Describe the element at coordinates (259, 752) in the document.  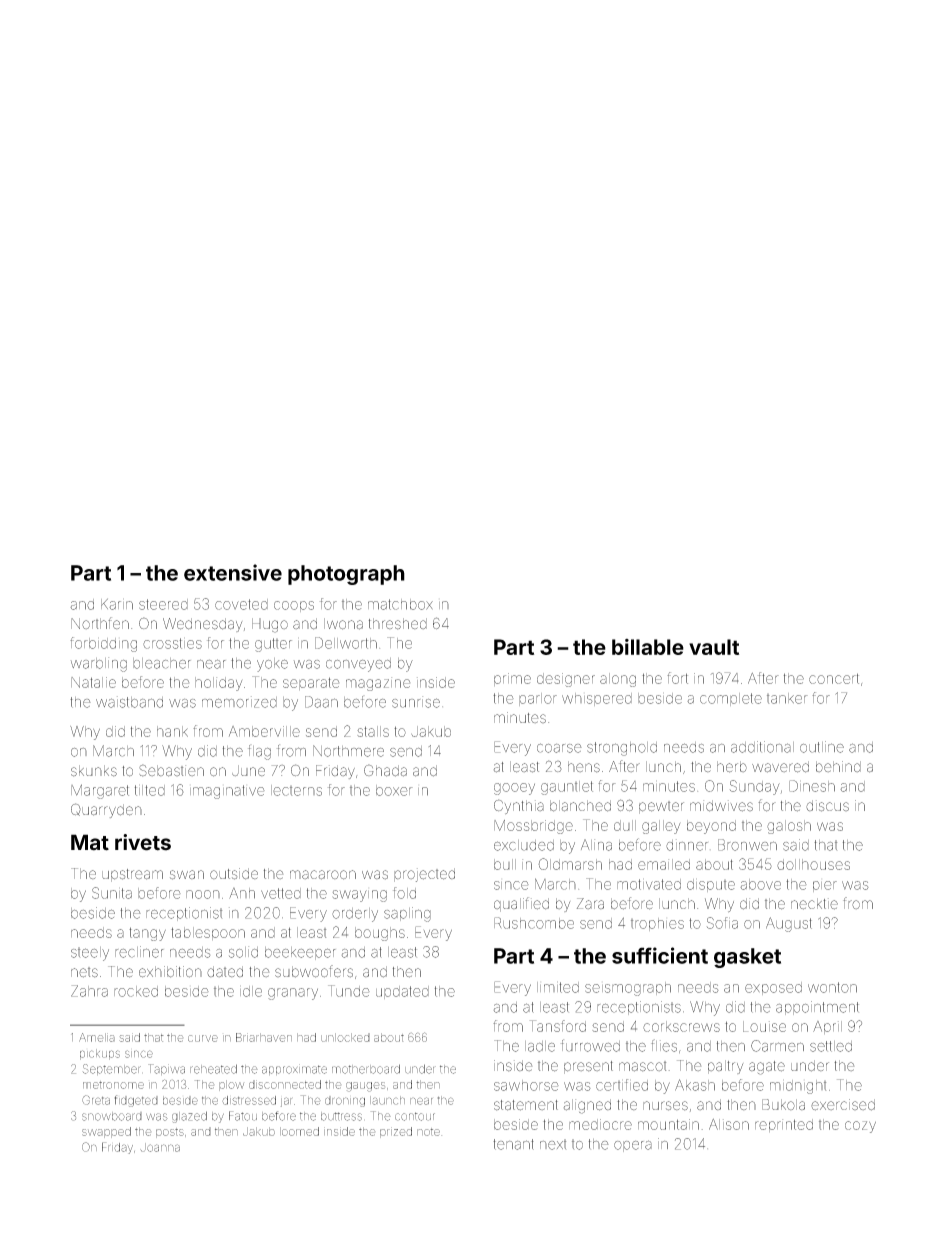
I see `flag` at that location.
